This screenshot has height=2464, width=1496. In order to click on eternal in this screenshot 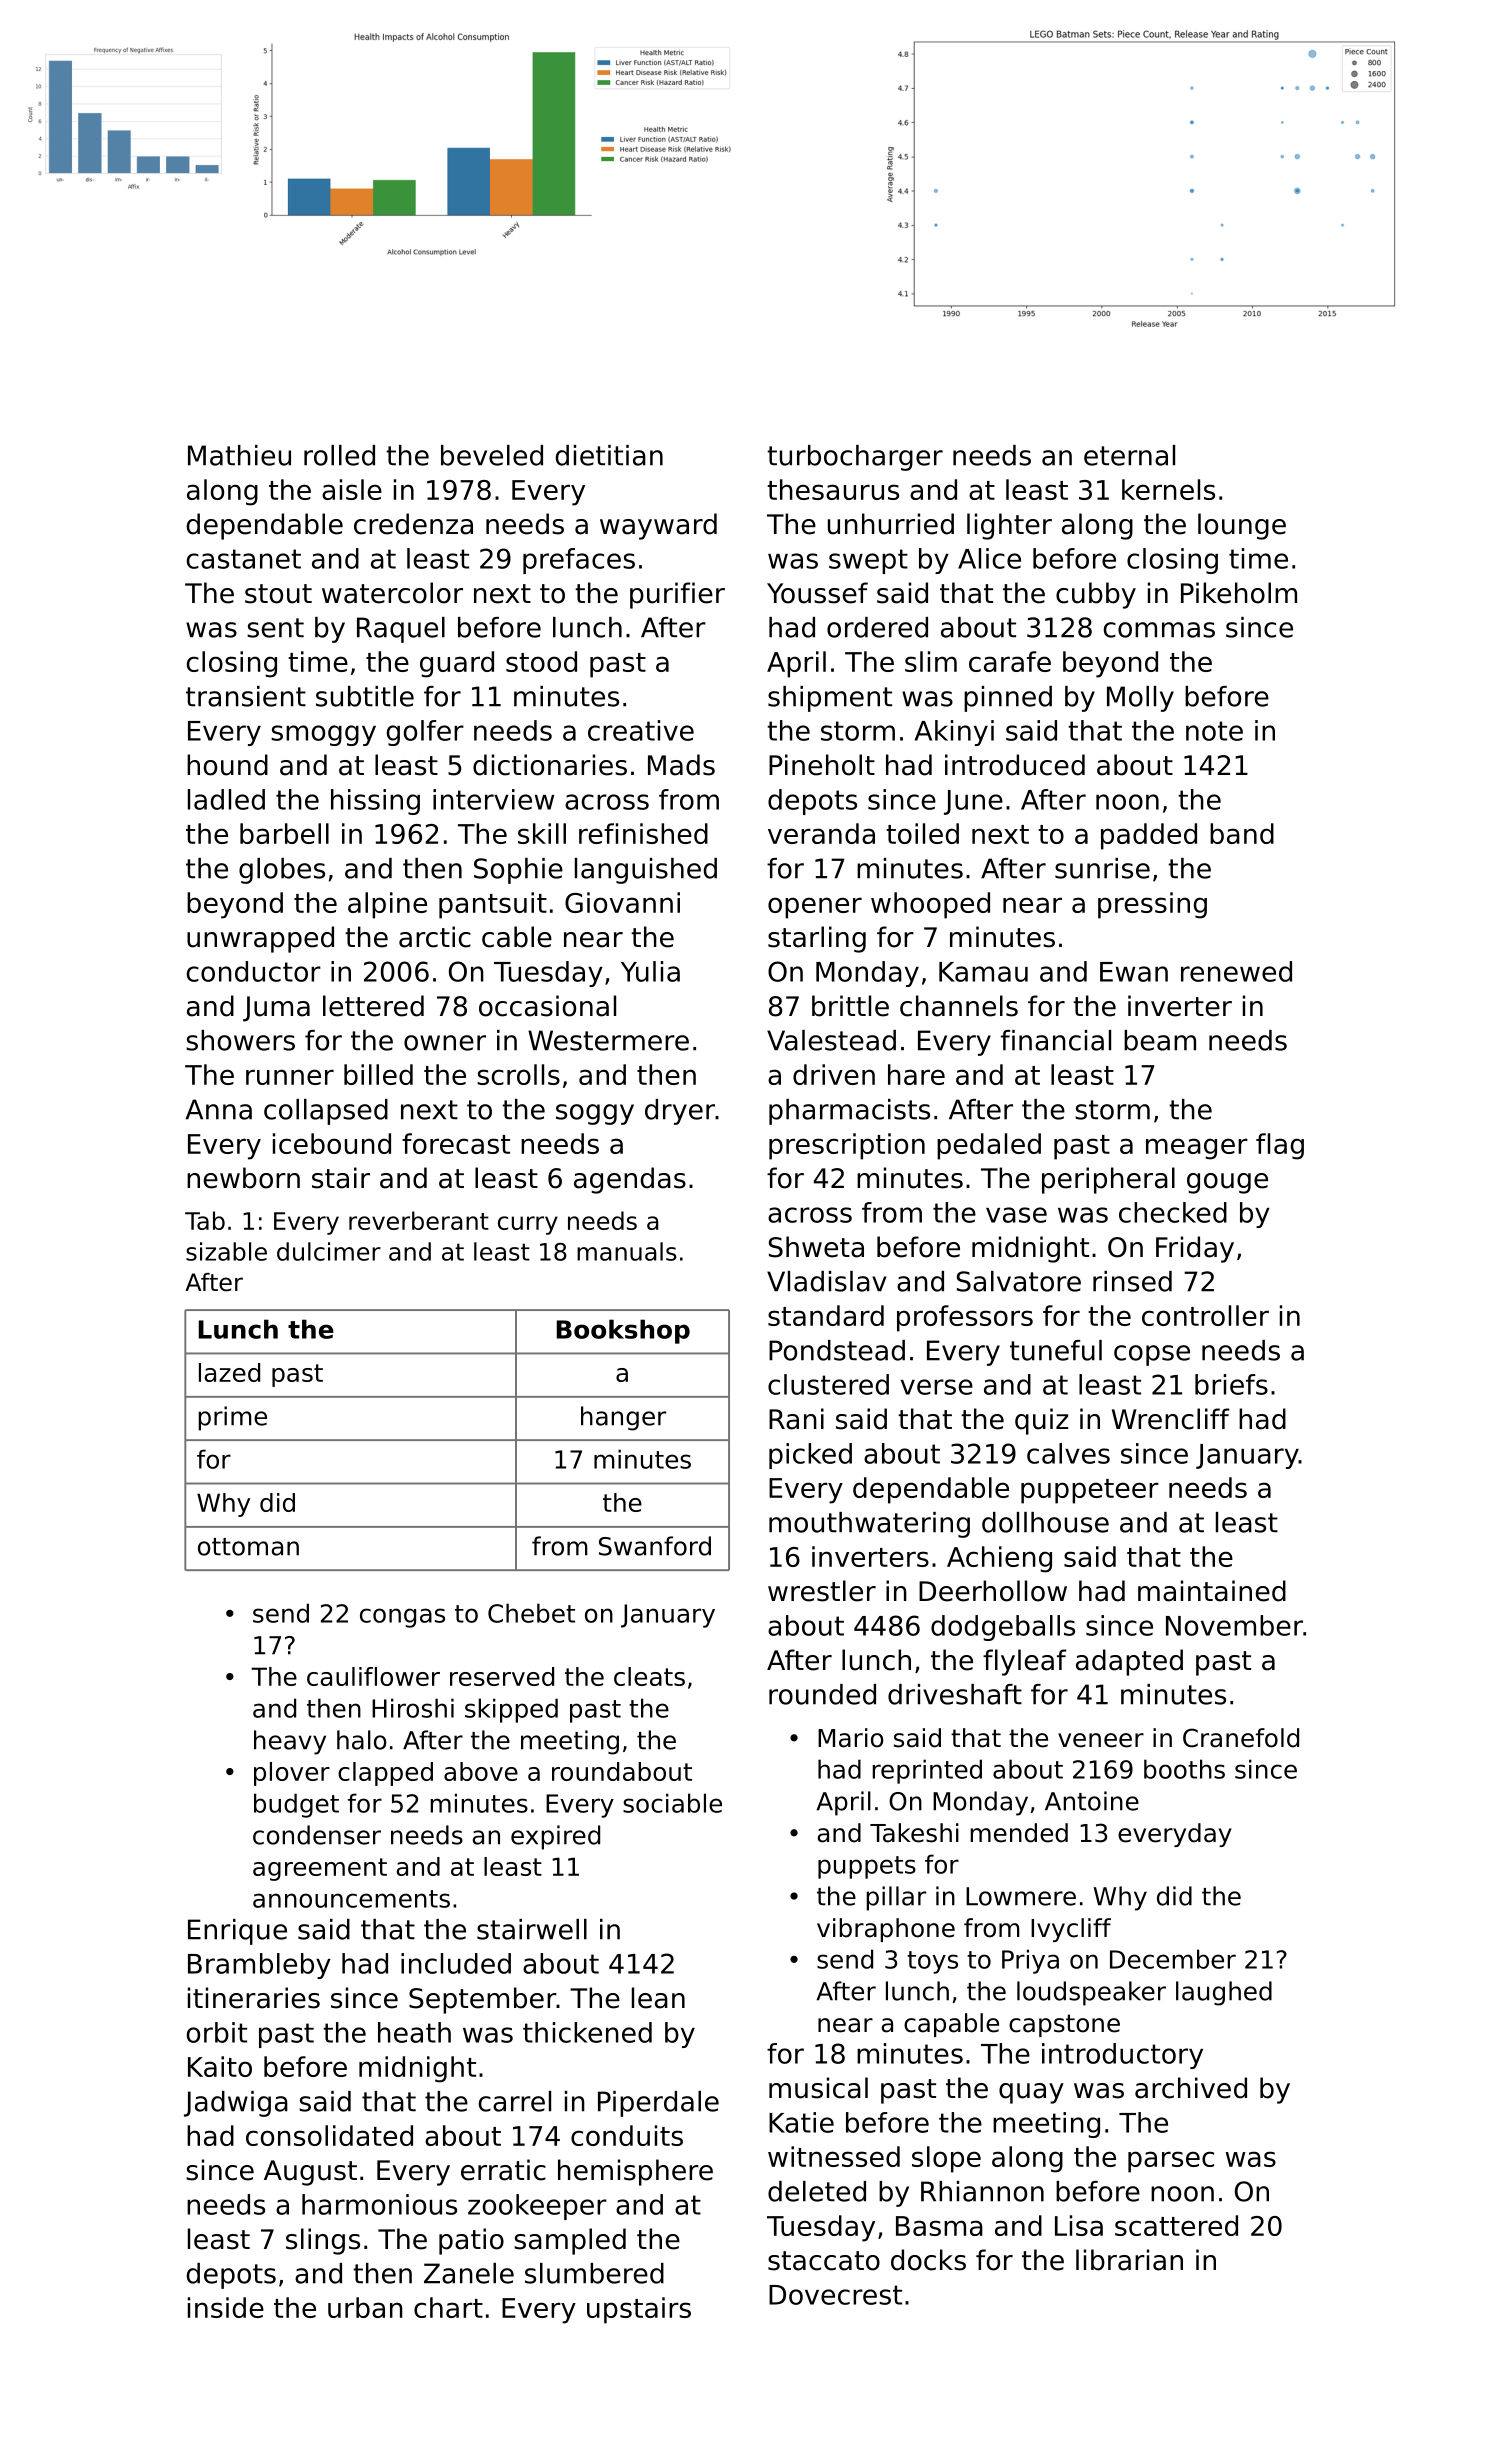, I will do `click(1129, 455)`.
